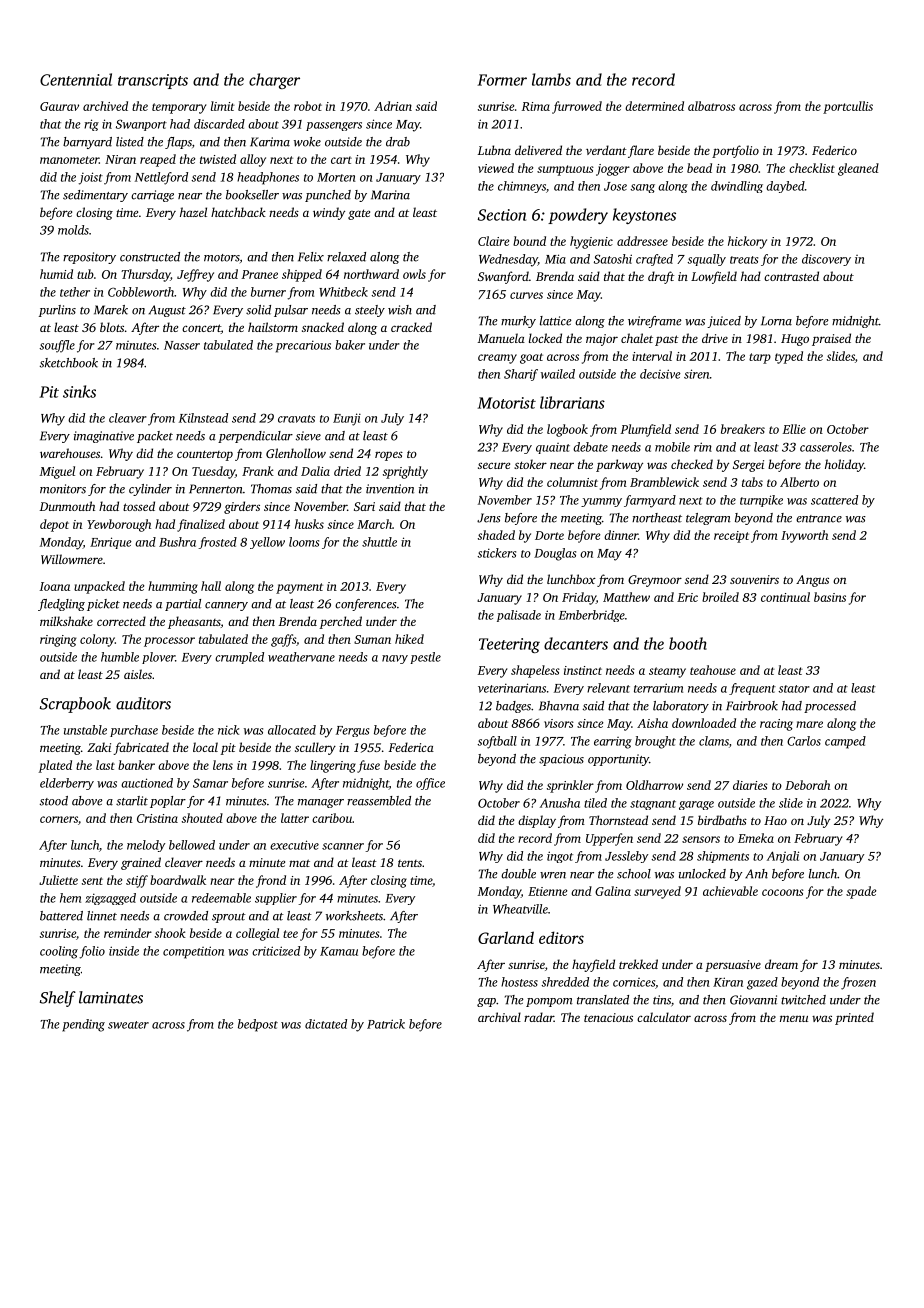 The height and width of the document is (1308, 924). Describe the element at coordinates (203, 418) in the document. I see `Kilnstead` at that location.
